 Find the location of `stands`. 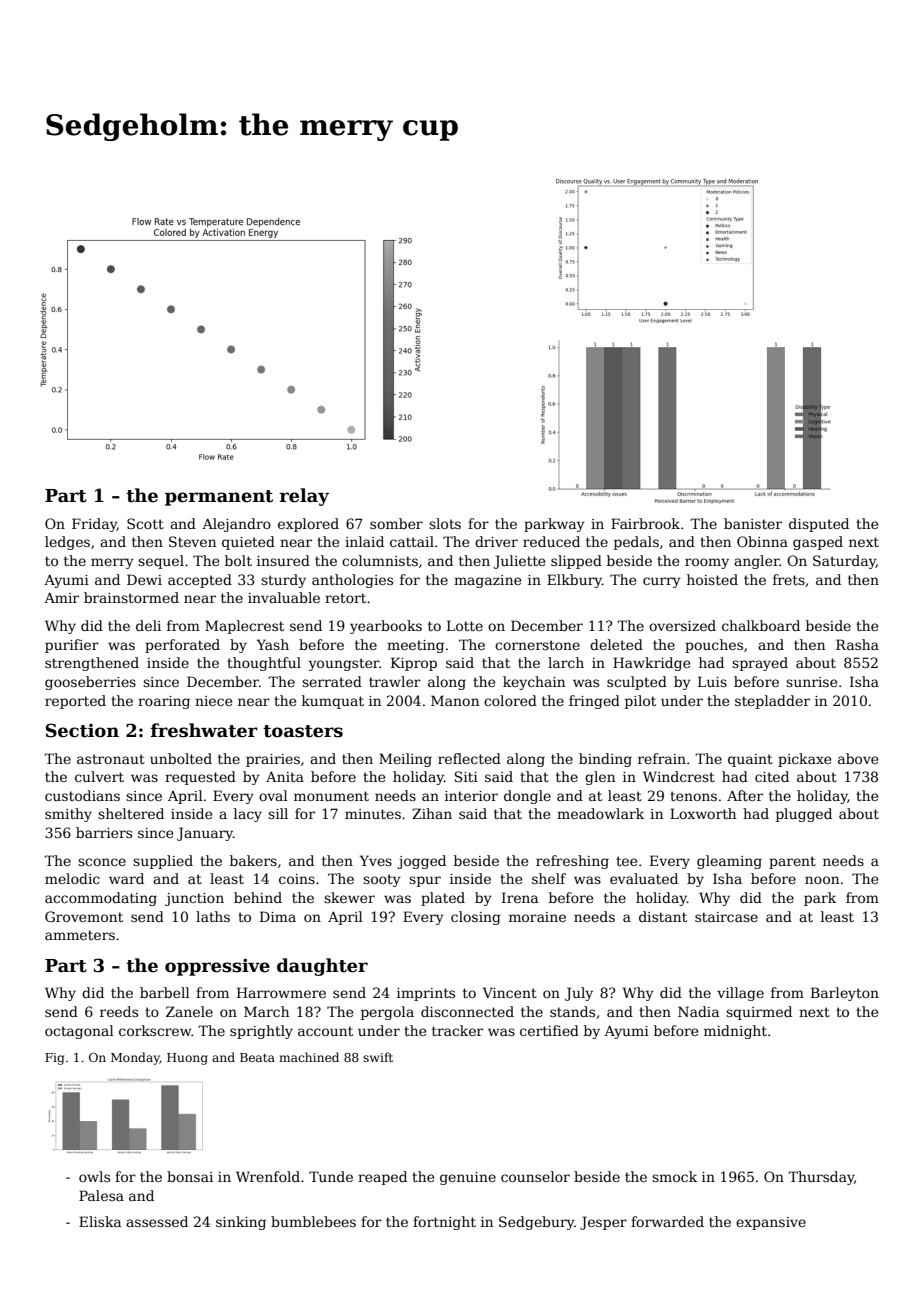

stands is located at coordinates (572, 1011).
